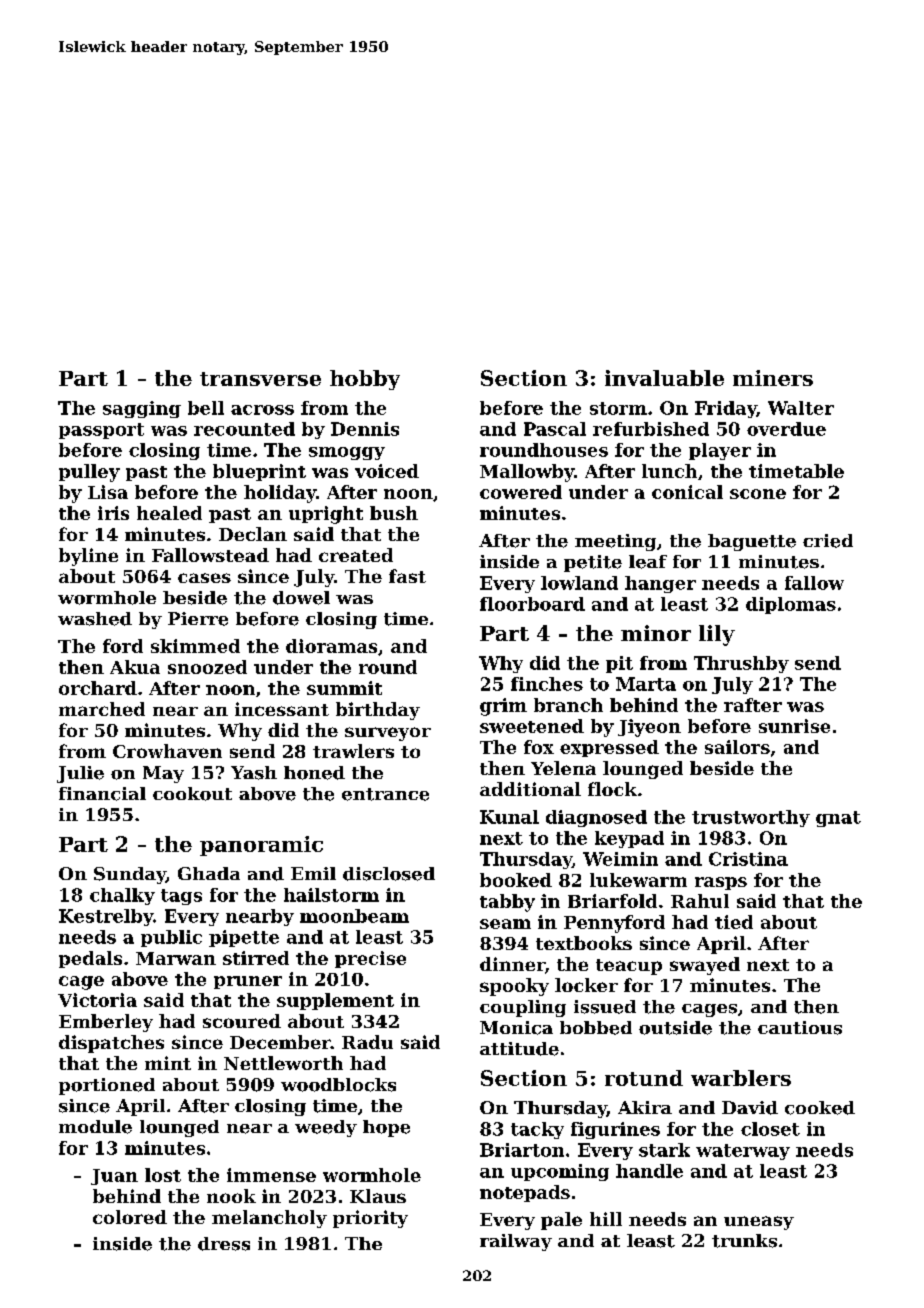 Image resolution: width=924 pixels, height=1308 pixels. Describe the element at coordinates (113, 513) in the screenshot. I see `iris` at that location.
